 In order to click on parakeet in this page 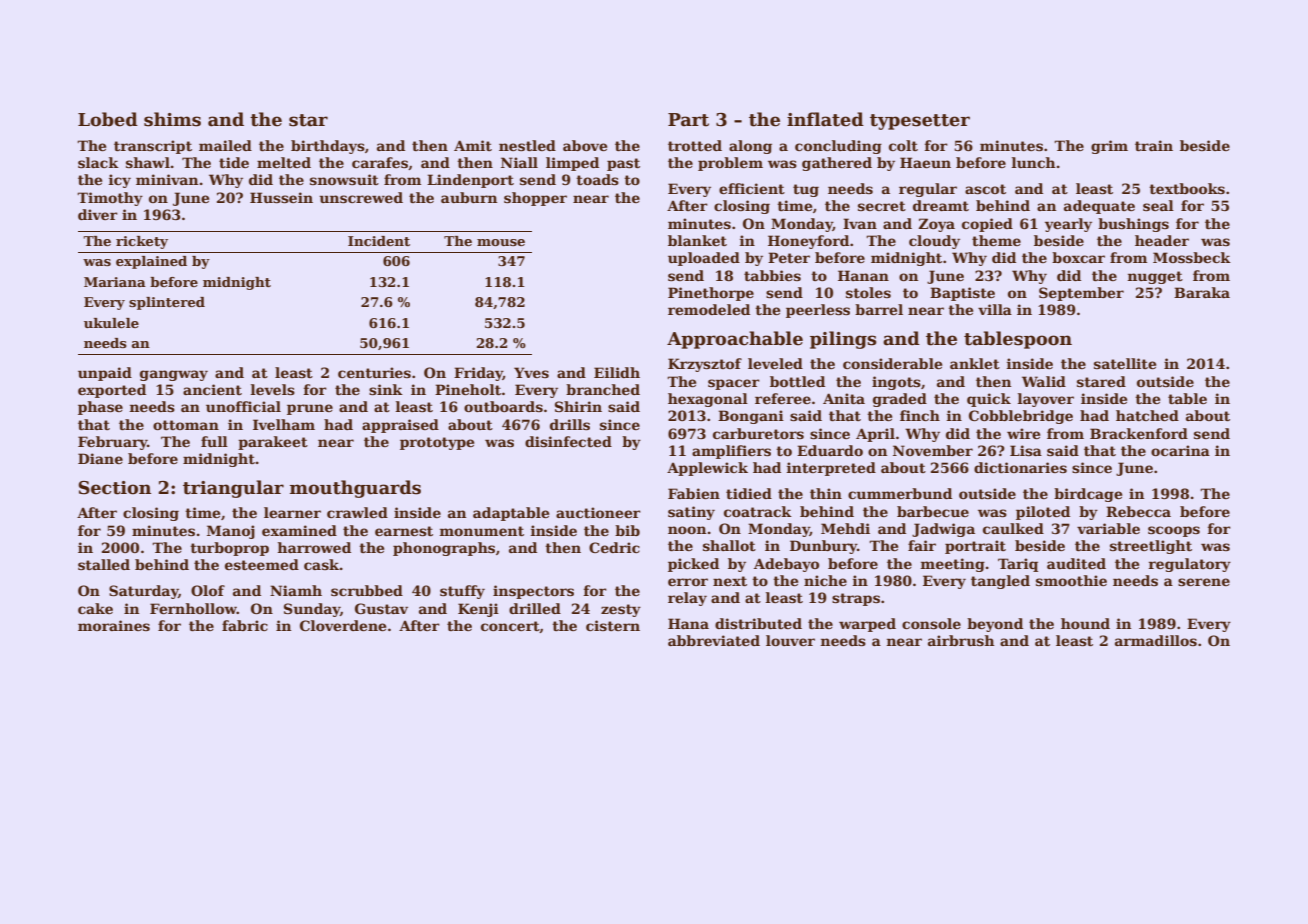, I will do `click(273, 443)`.
